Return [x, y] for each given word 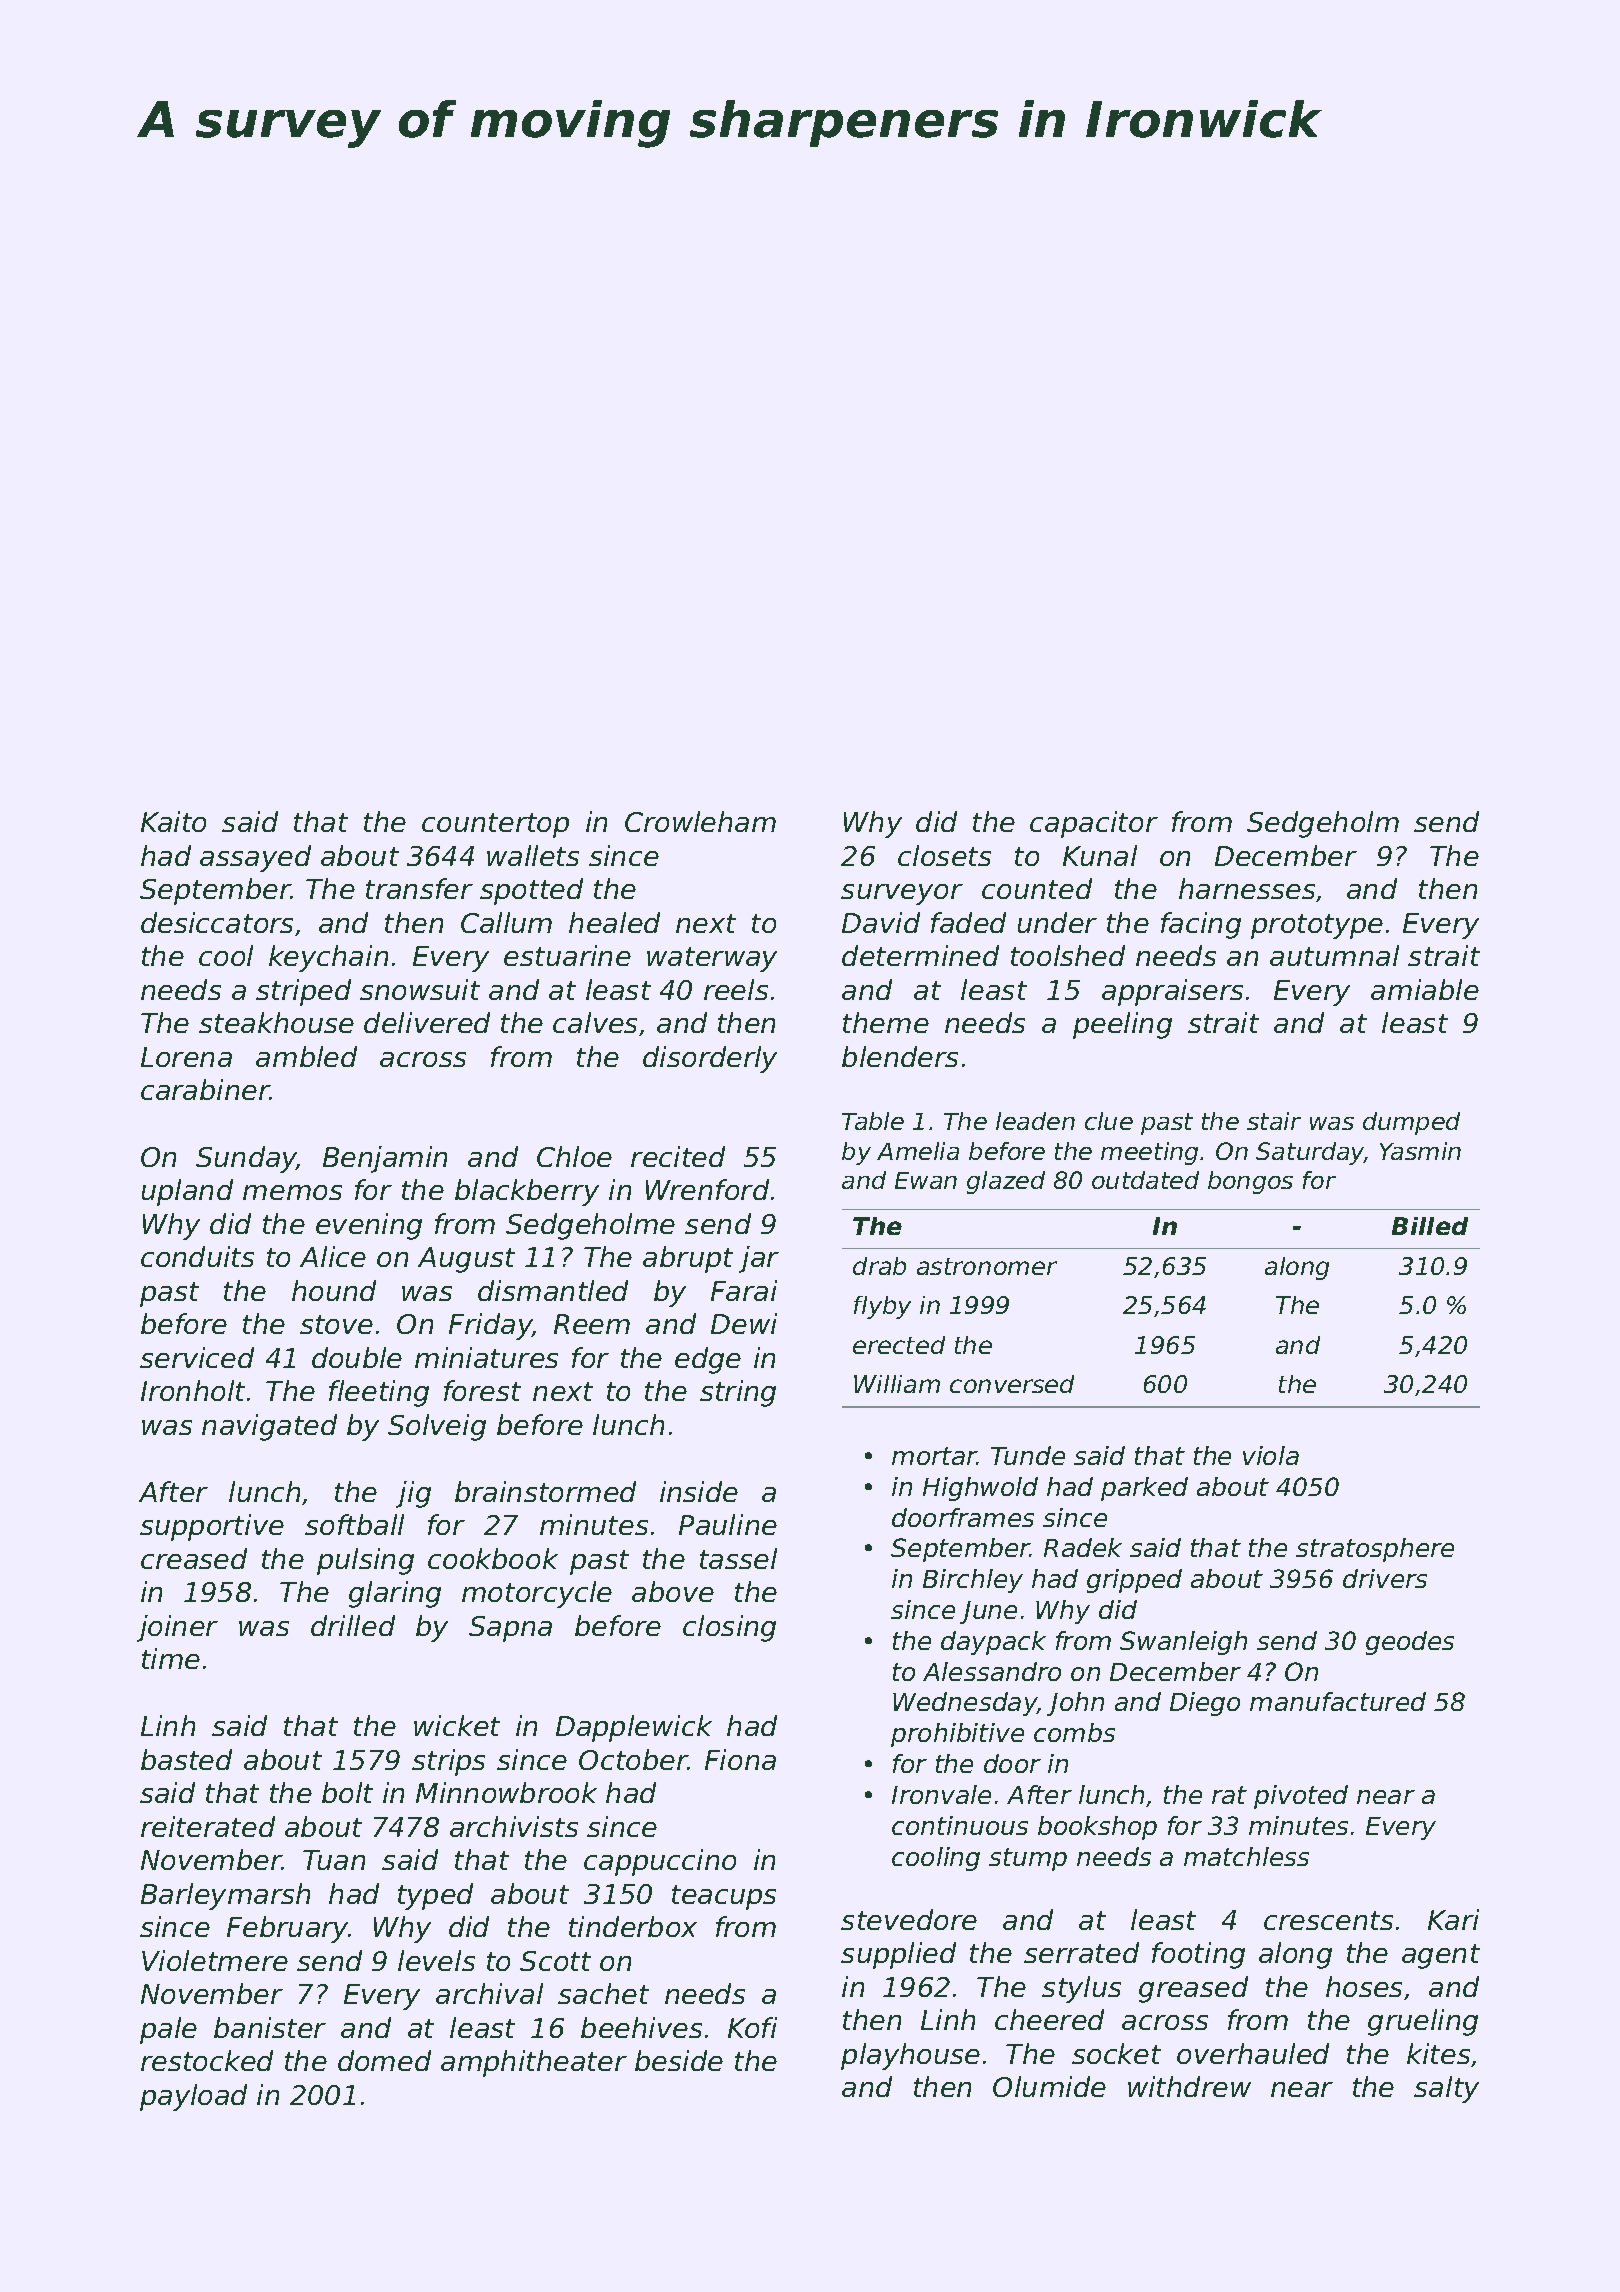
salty [1446, 2089]
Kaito [173, 821]
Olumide [1049, 2086]
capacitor [1094, 824]
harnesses [1248, 890]
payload [193, 2097]
